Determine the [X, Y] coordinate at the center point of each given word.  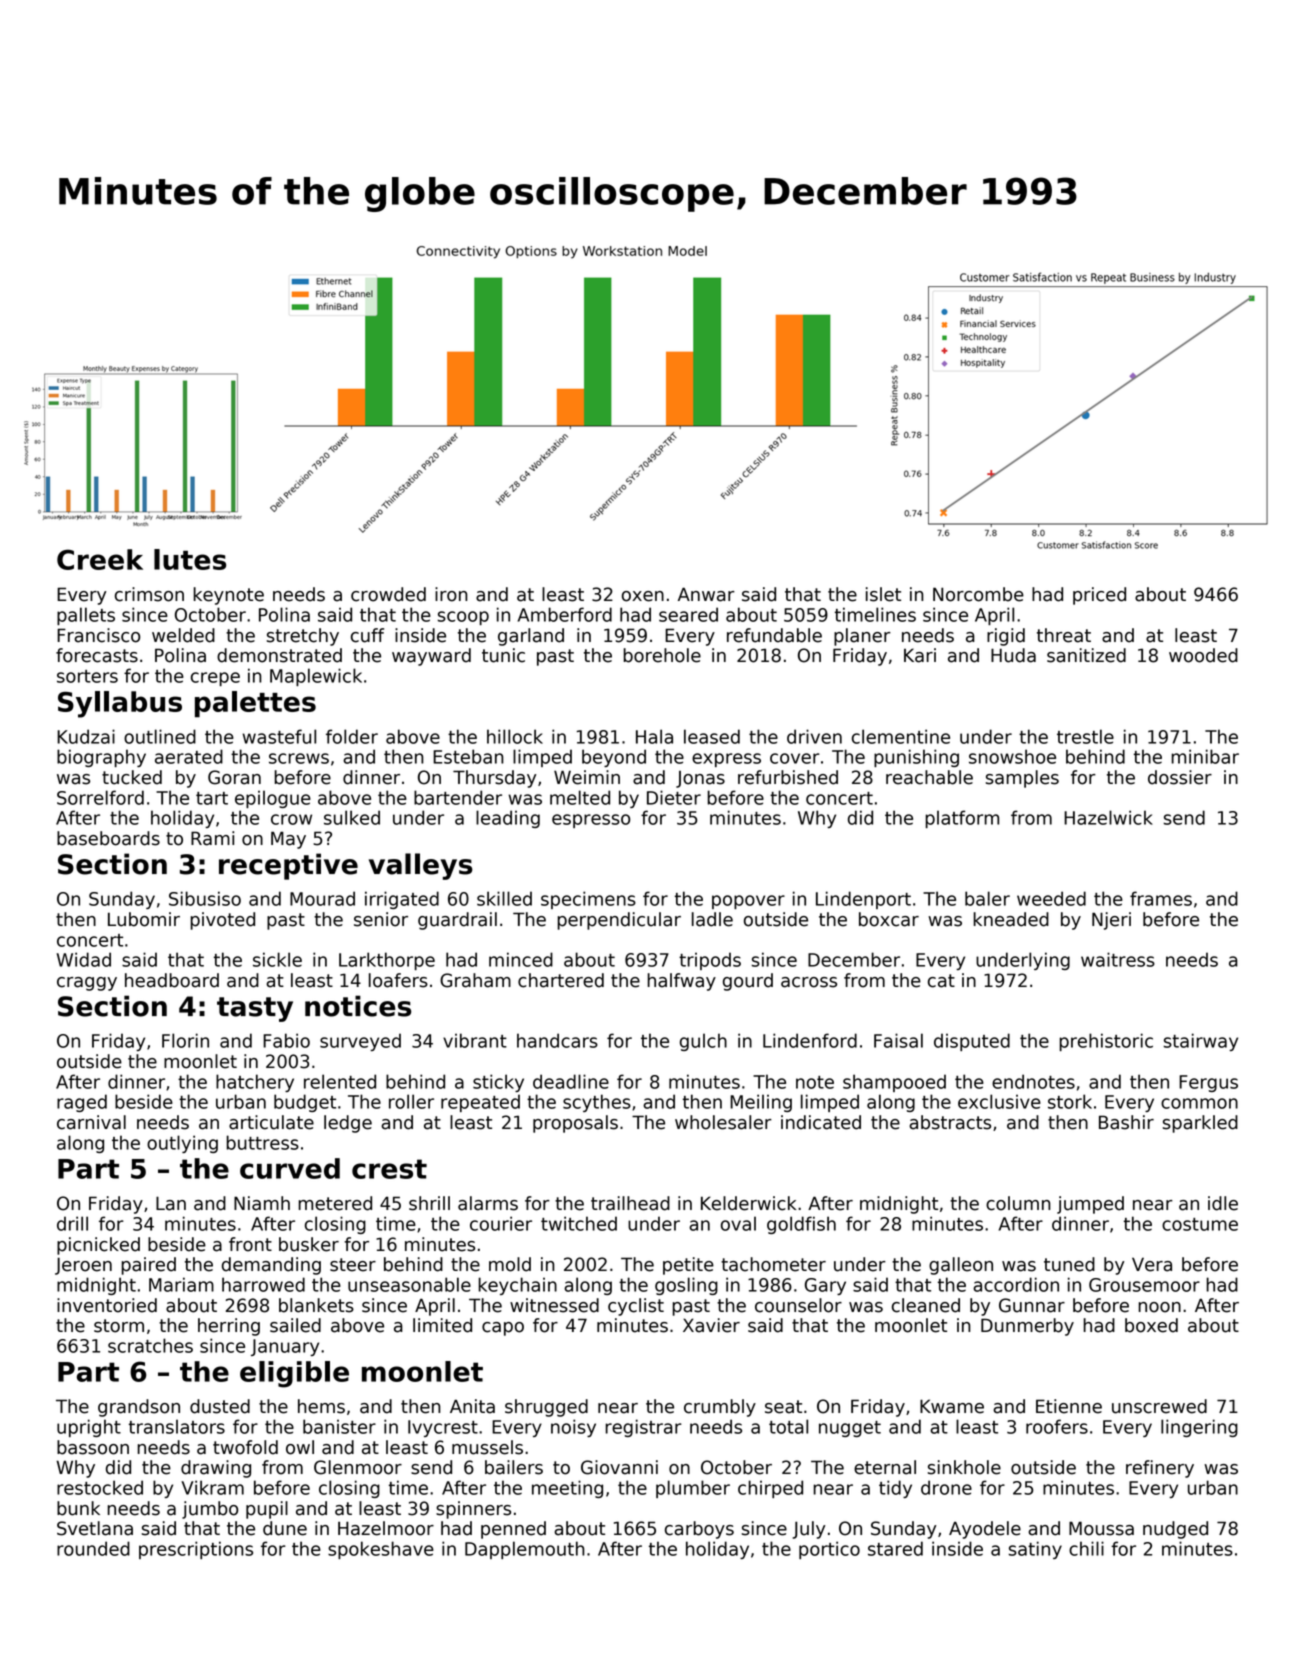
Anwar [706, 594]
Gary [825, 1286]
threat [1064, 635]
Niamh [262, 1203]
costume [1200, 1224]
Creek [100, 559]
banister [339, 1426]
